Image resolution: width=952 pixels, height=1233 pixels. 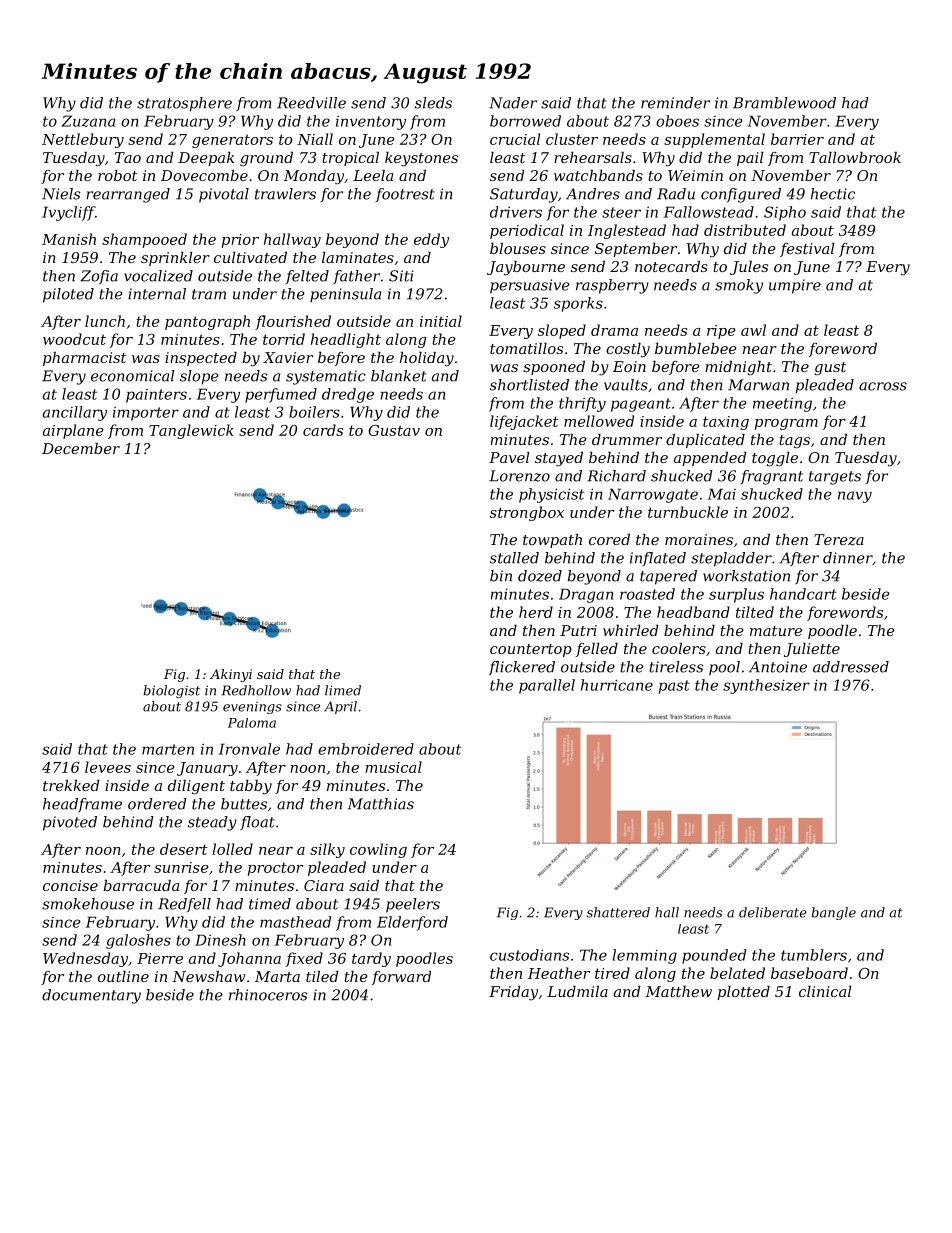 I want to click on shattered, so click(x=618, y=912).
